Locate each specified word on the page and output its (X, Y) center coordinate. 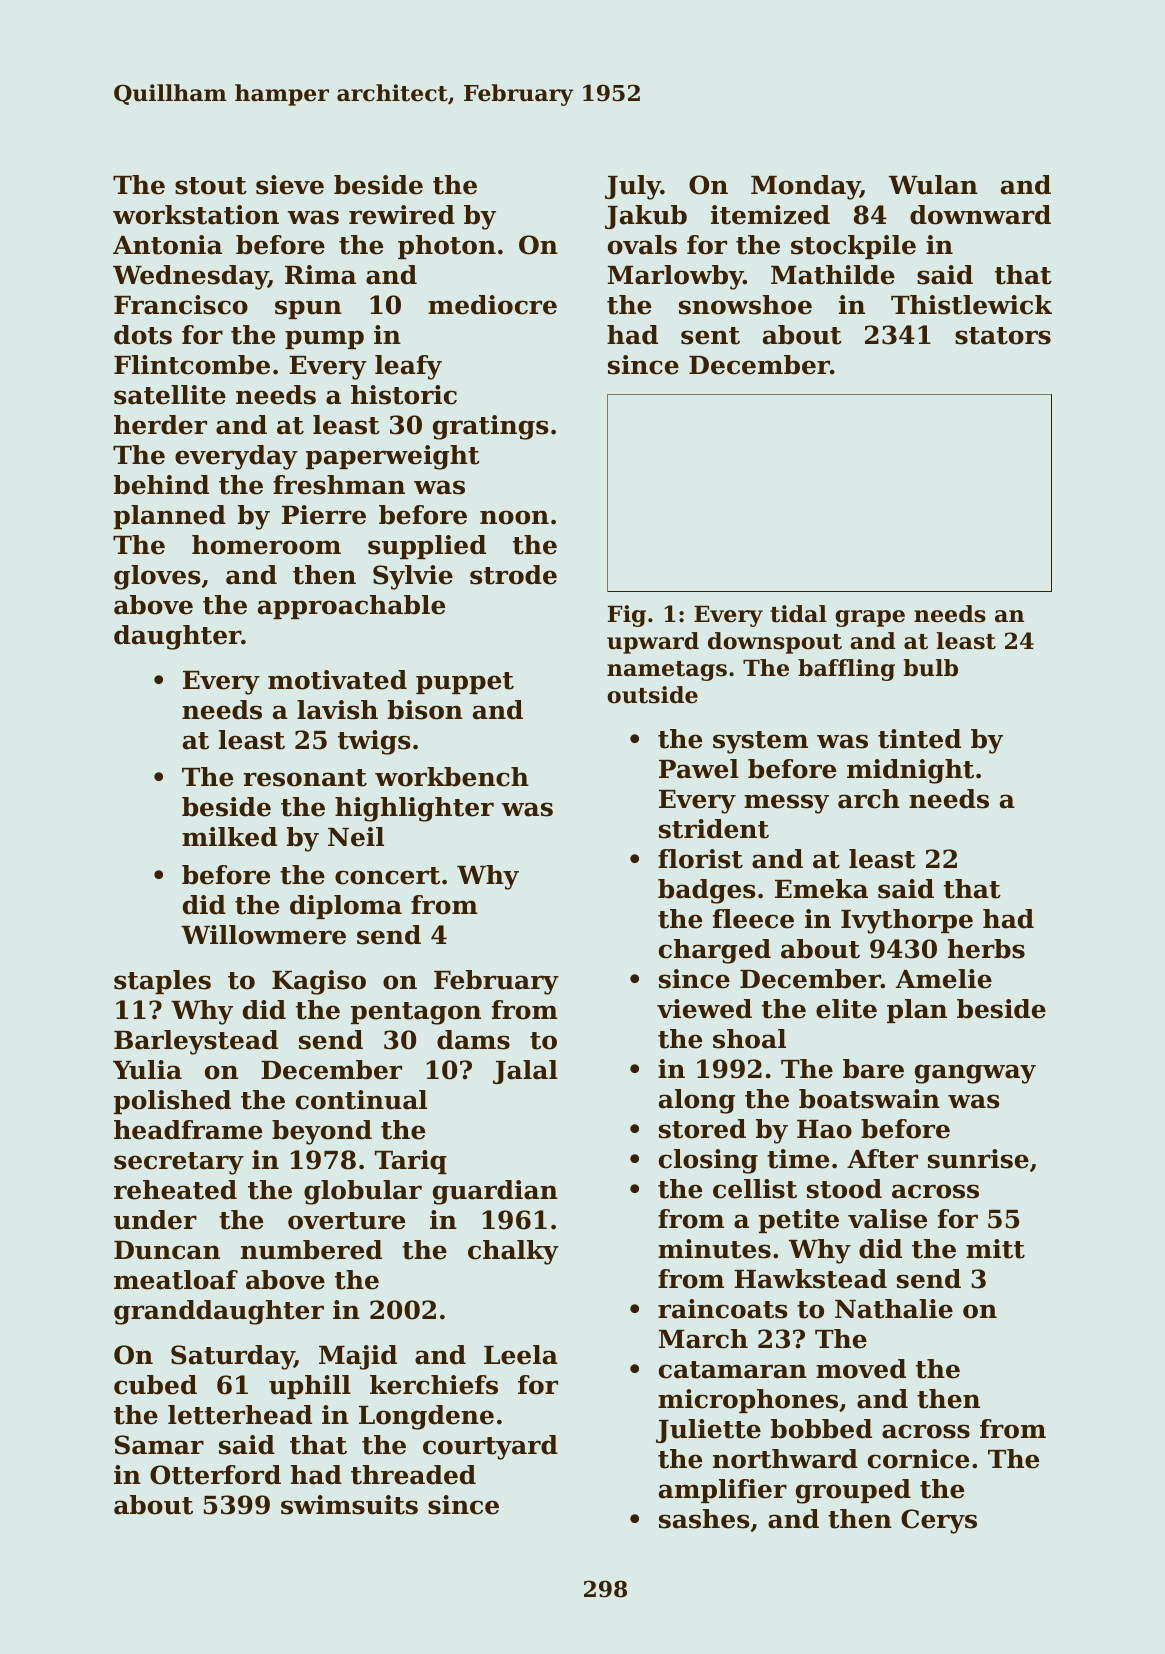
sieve (290, 185)
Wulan (933, 185)
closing (708, 1161)
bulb (930, 668)
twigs (374, 742)
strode (513, 575)
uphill (310, 1387)
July (633, 187)
